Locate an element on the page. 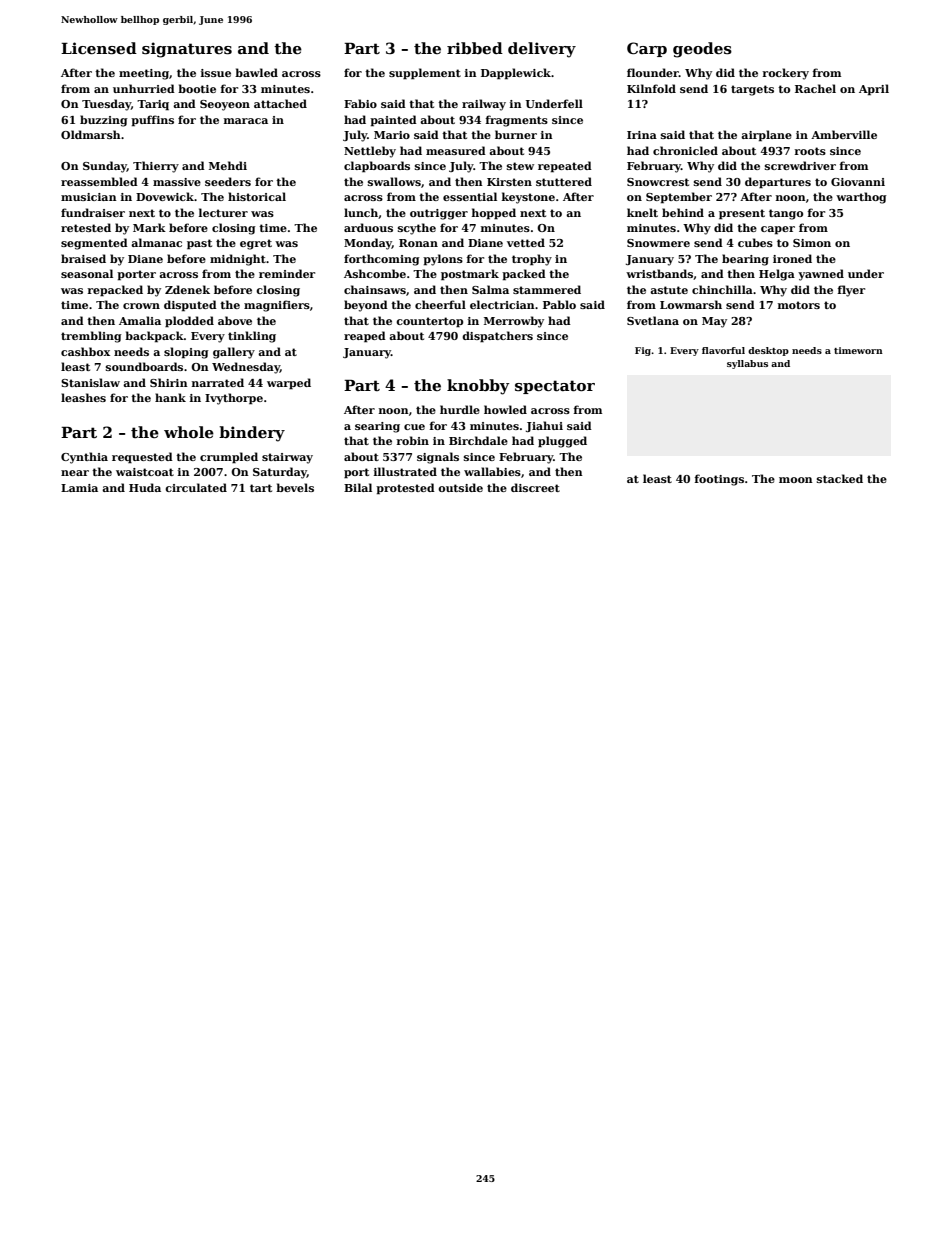 Image resolution: width=952 pixels, height=1233 pixels. whole is located at coordinates (189, 432).
